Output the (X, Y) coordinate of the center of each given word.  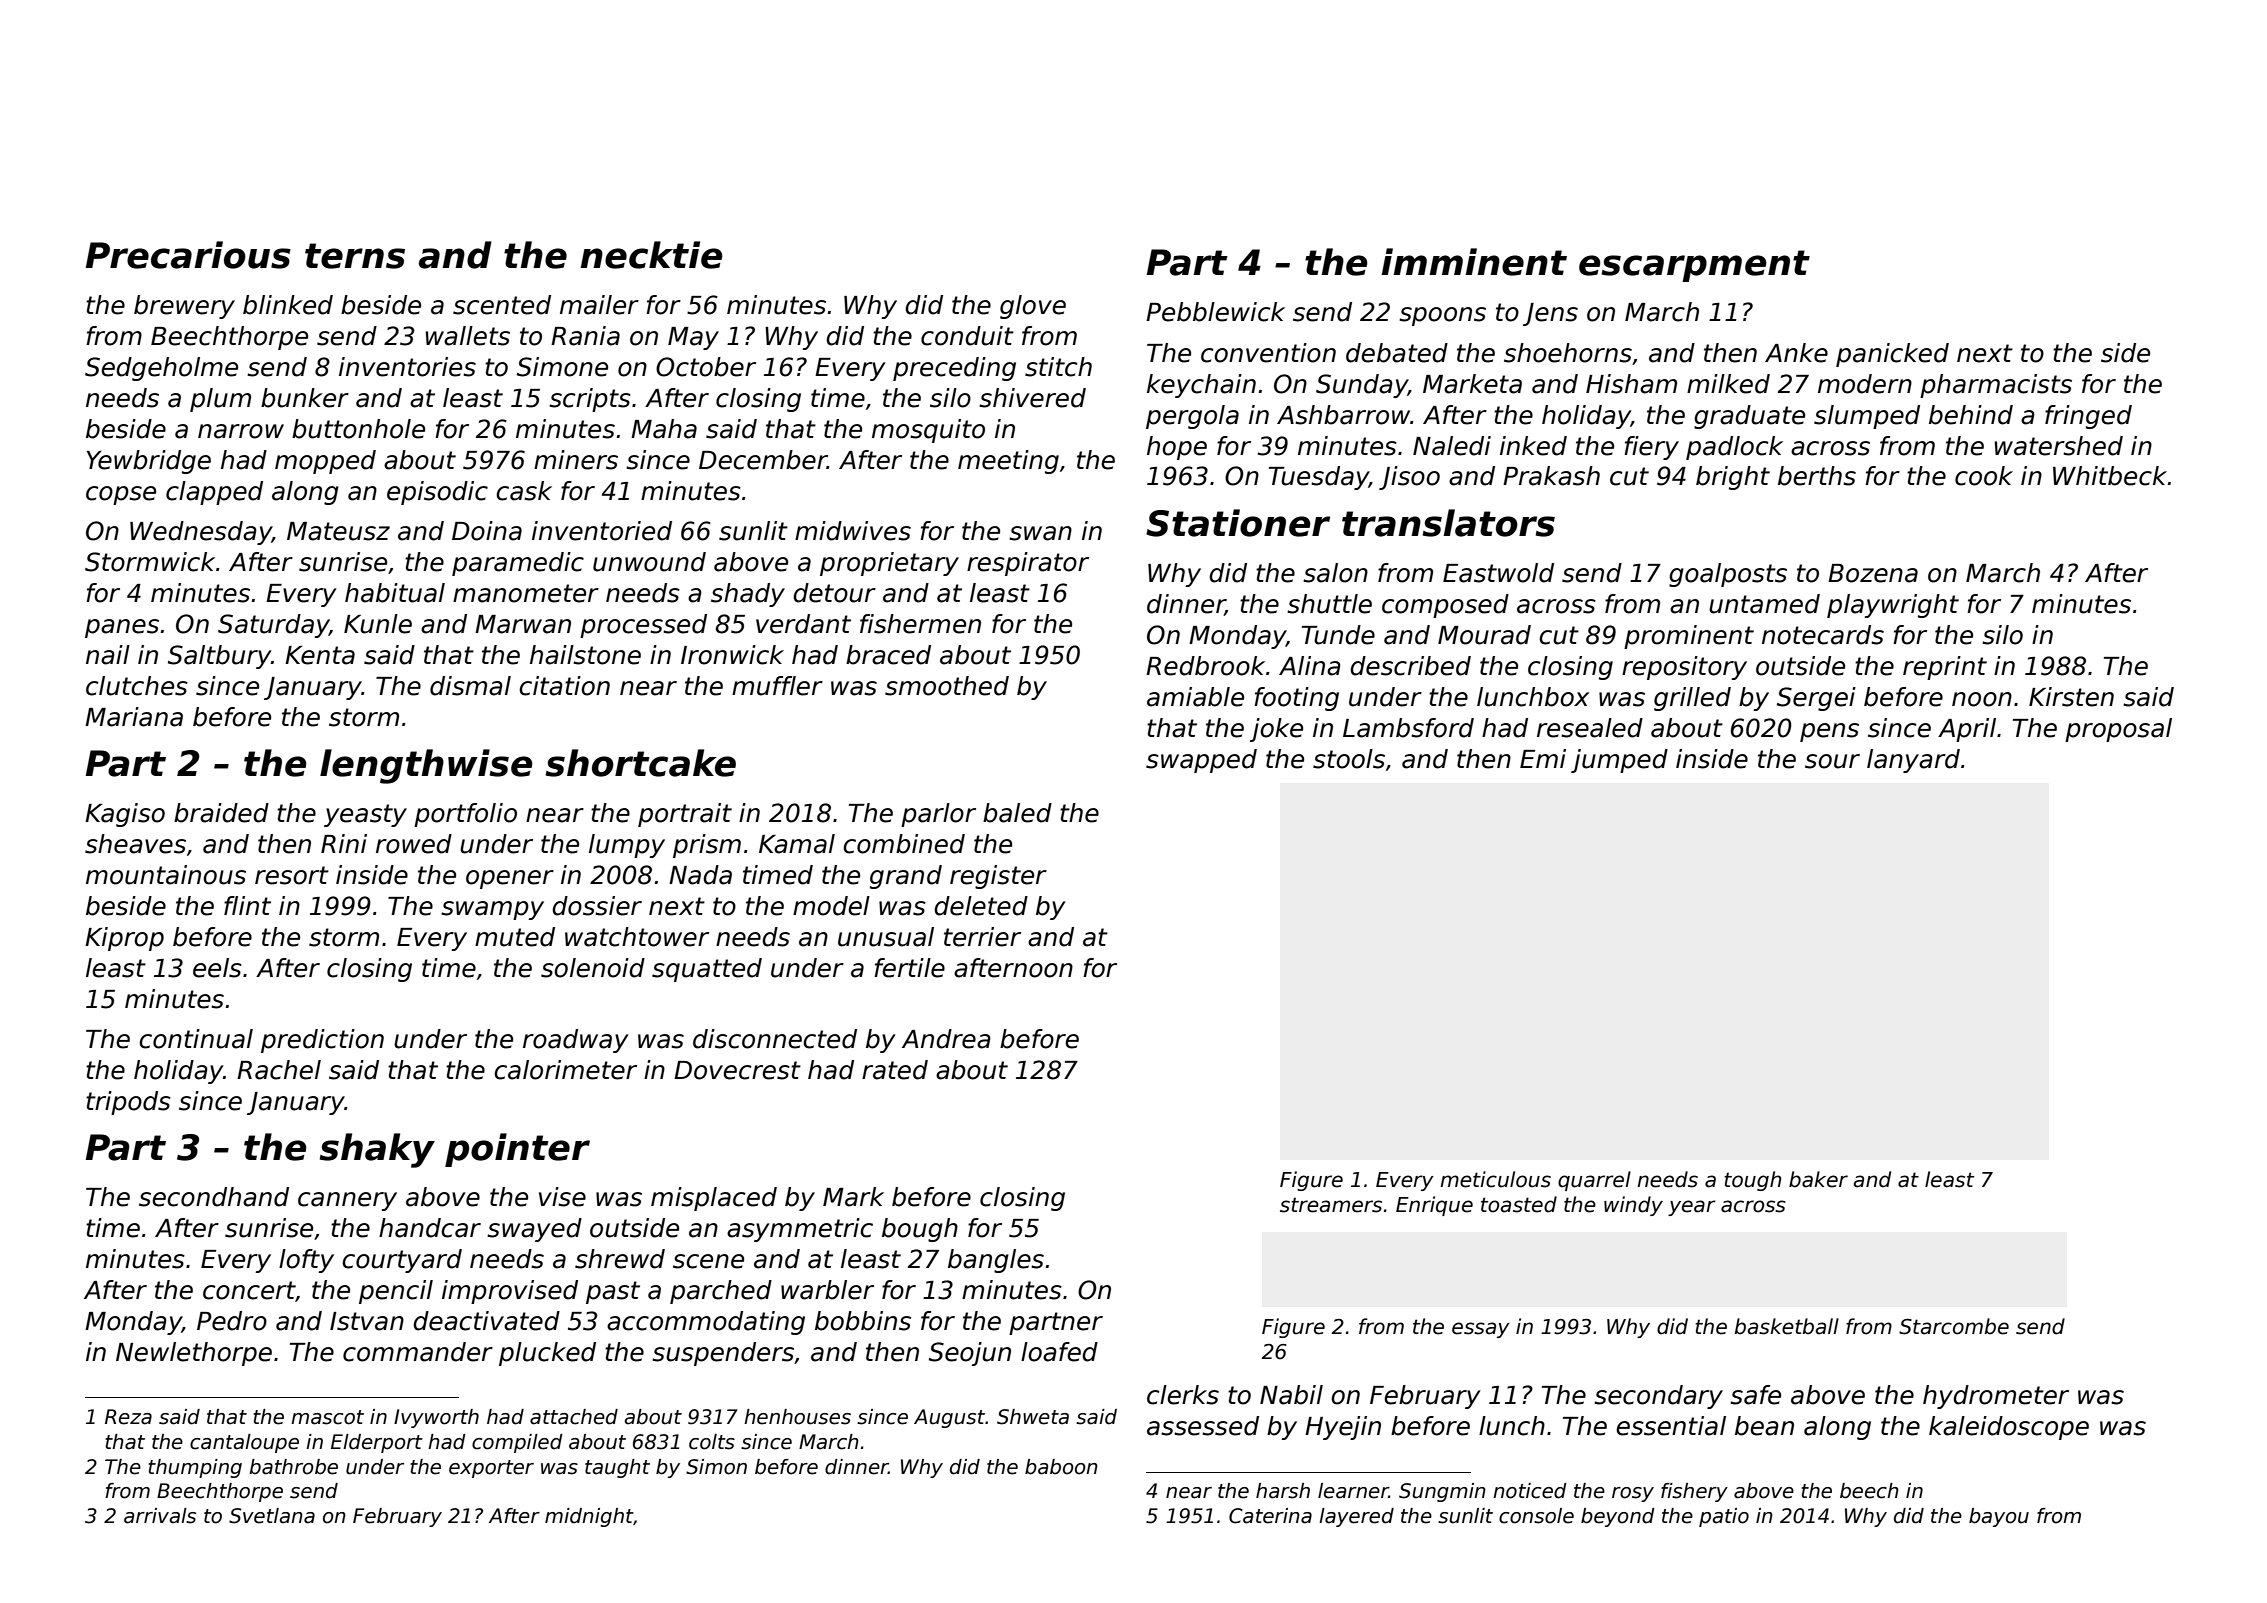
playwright (1893, 606)
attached (574, 1417)
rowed (414, 844)
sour (1832, 761)
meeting (1008, 462)
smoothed (947, 686)
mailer (599, 305)
